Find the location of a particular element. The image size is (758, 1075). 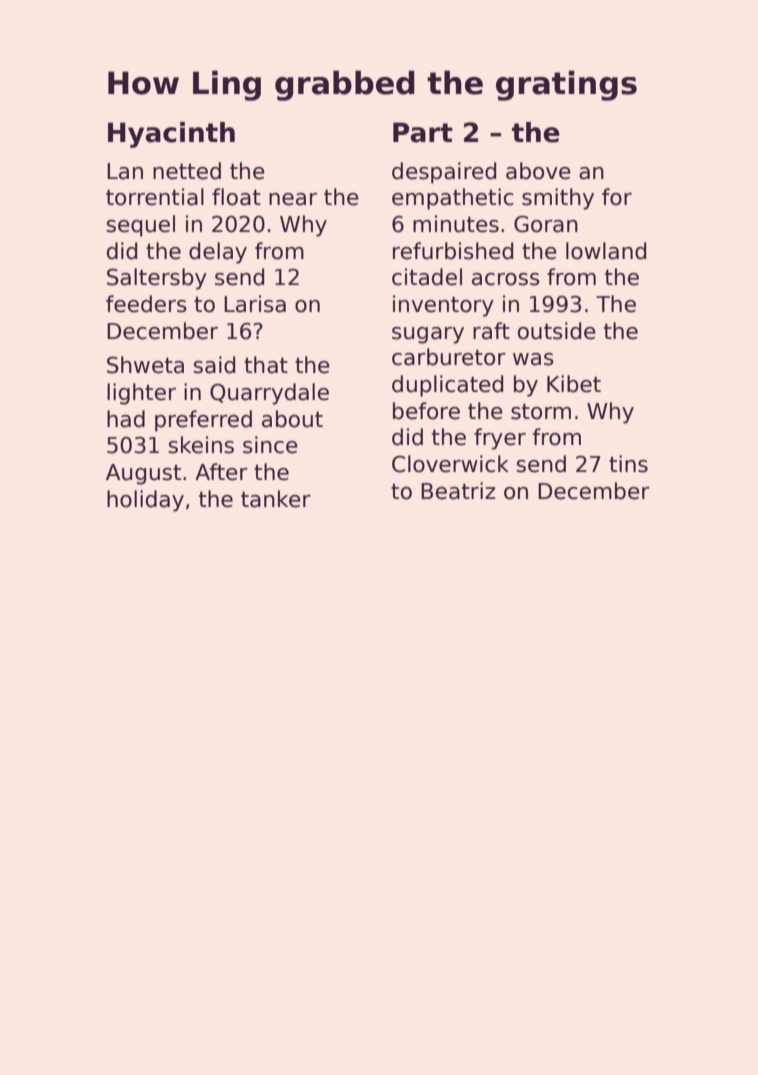

near is located at coordinates (293, 199).
